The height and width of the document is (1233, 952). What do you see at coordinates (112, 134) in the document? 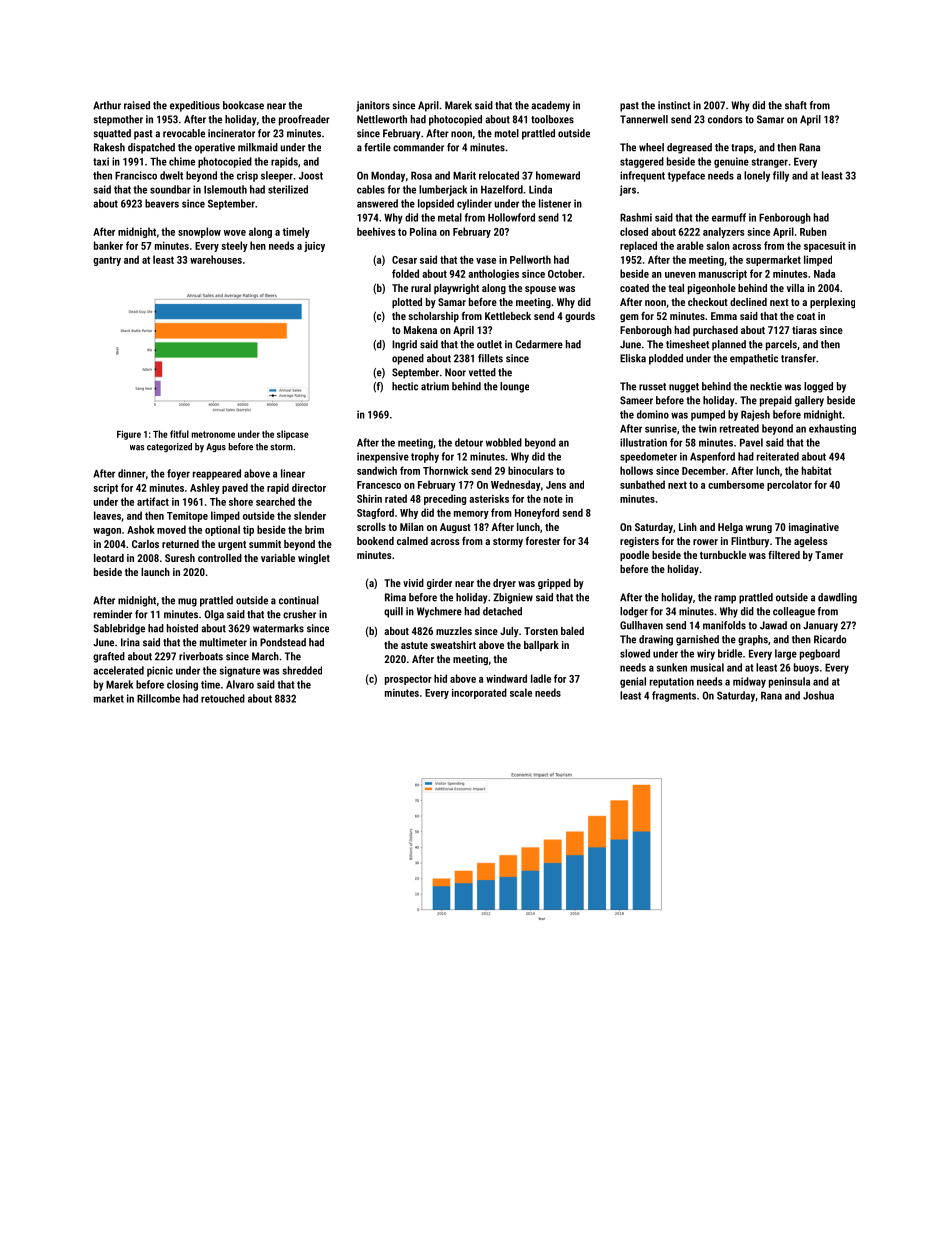
I see `squatted` at bounding box center [112, 134].
